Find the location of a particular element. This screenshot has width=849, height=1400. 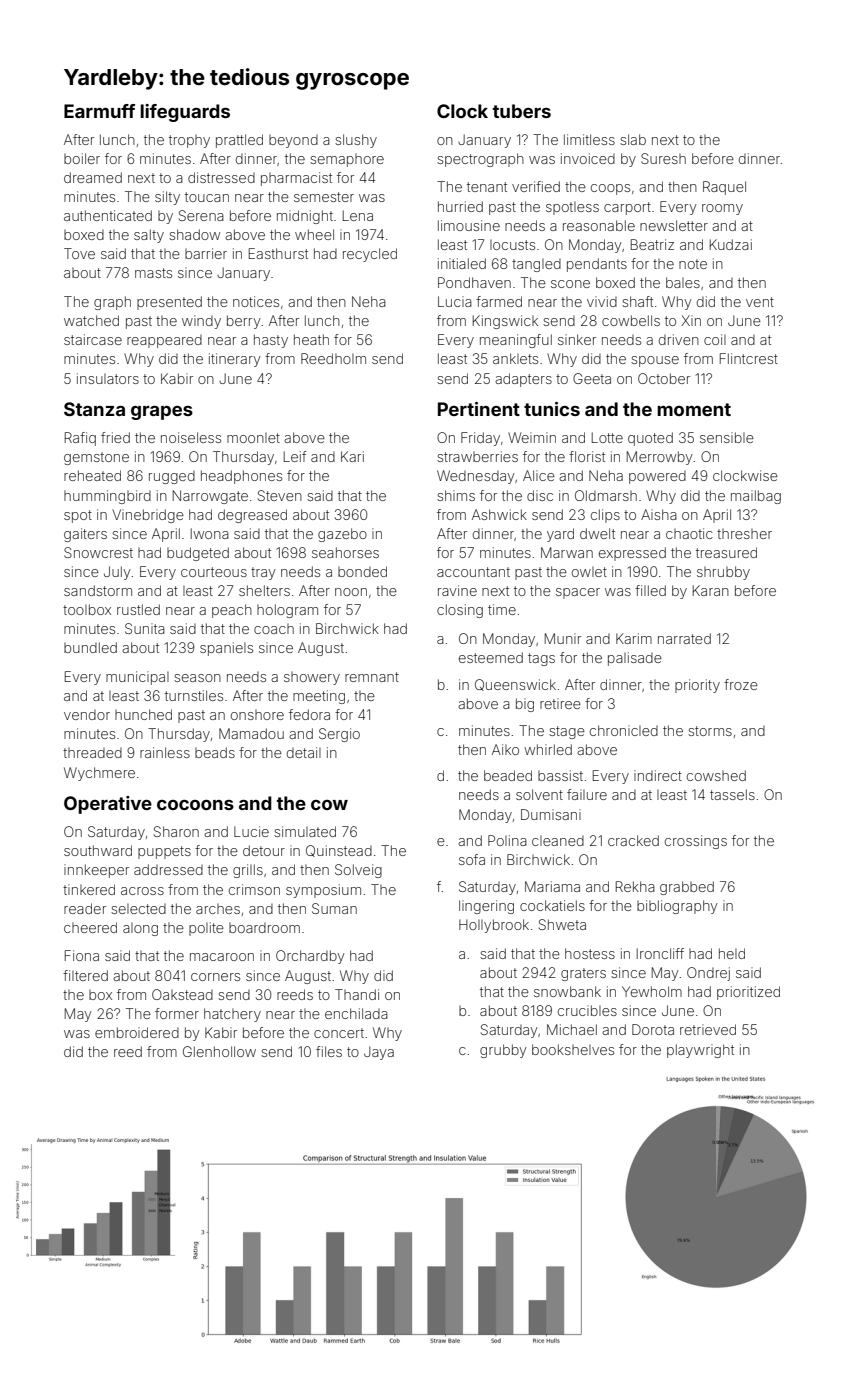

disc is located at coordinates (540, 495).
